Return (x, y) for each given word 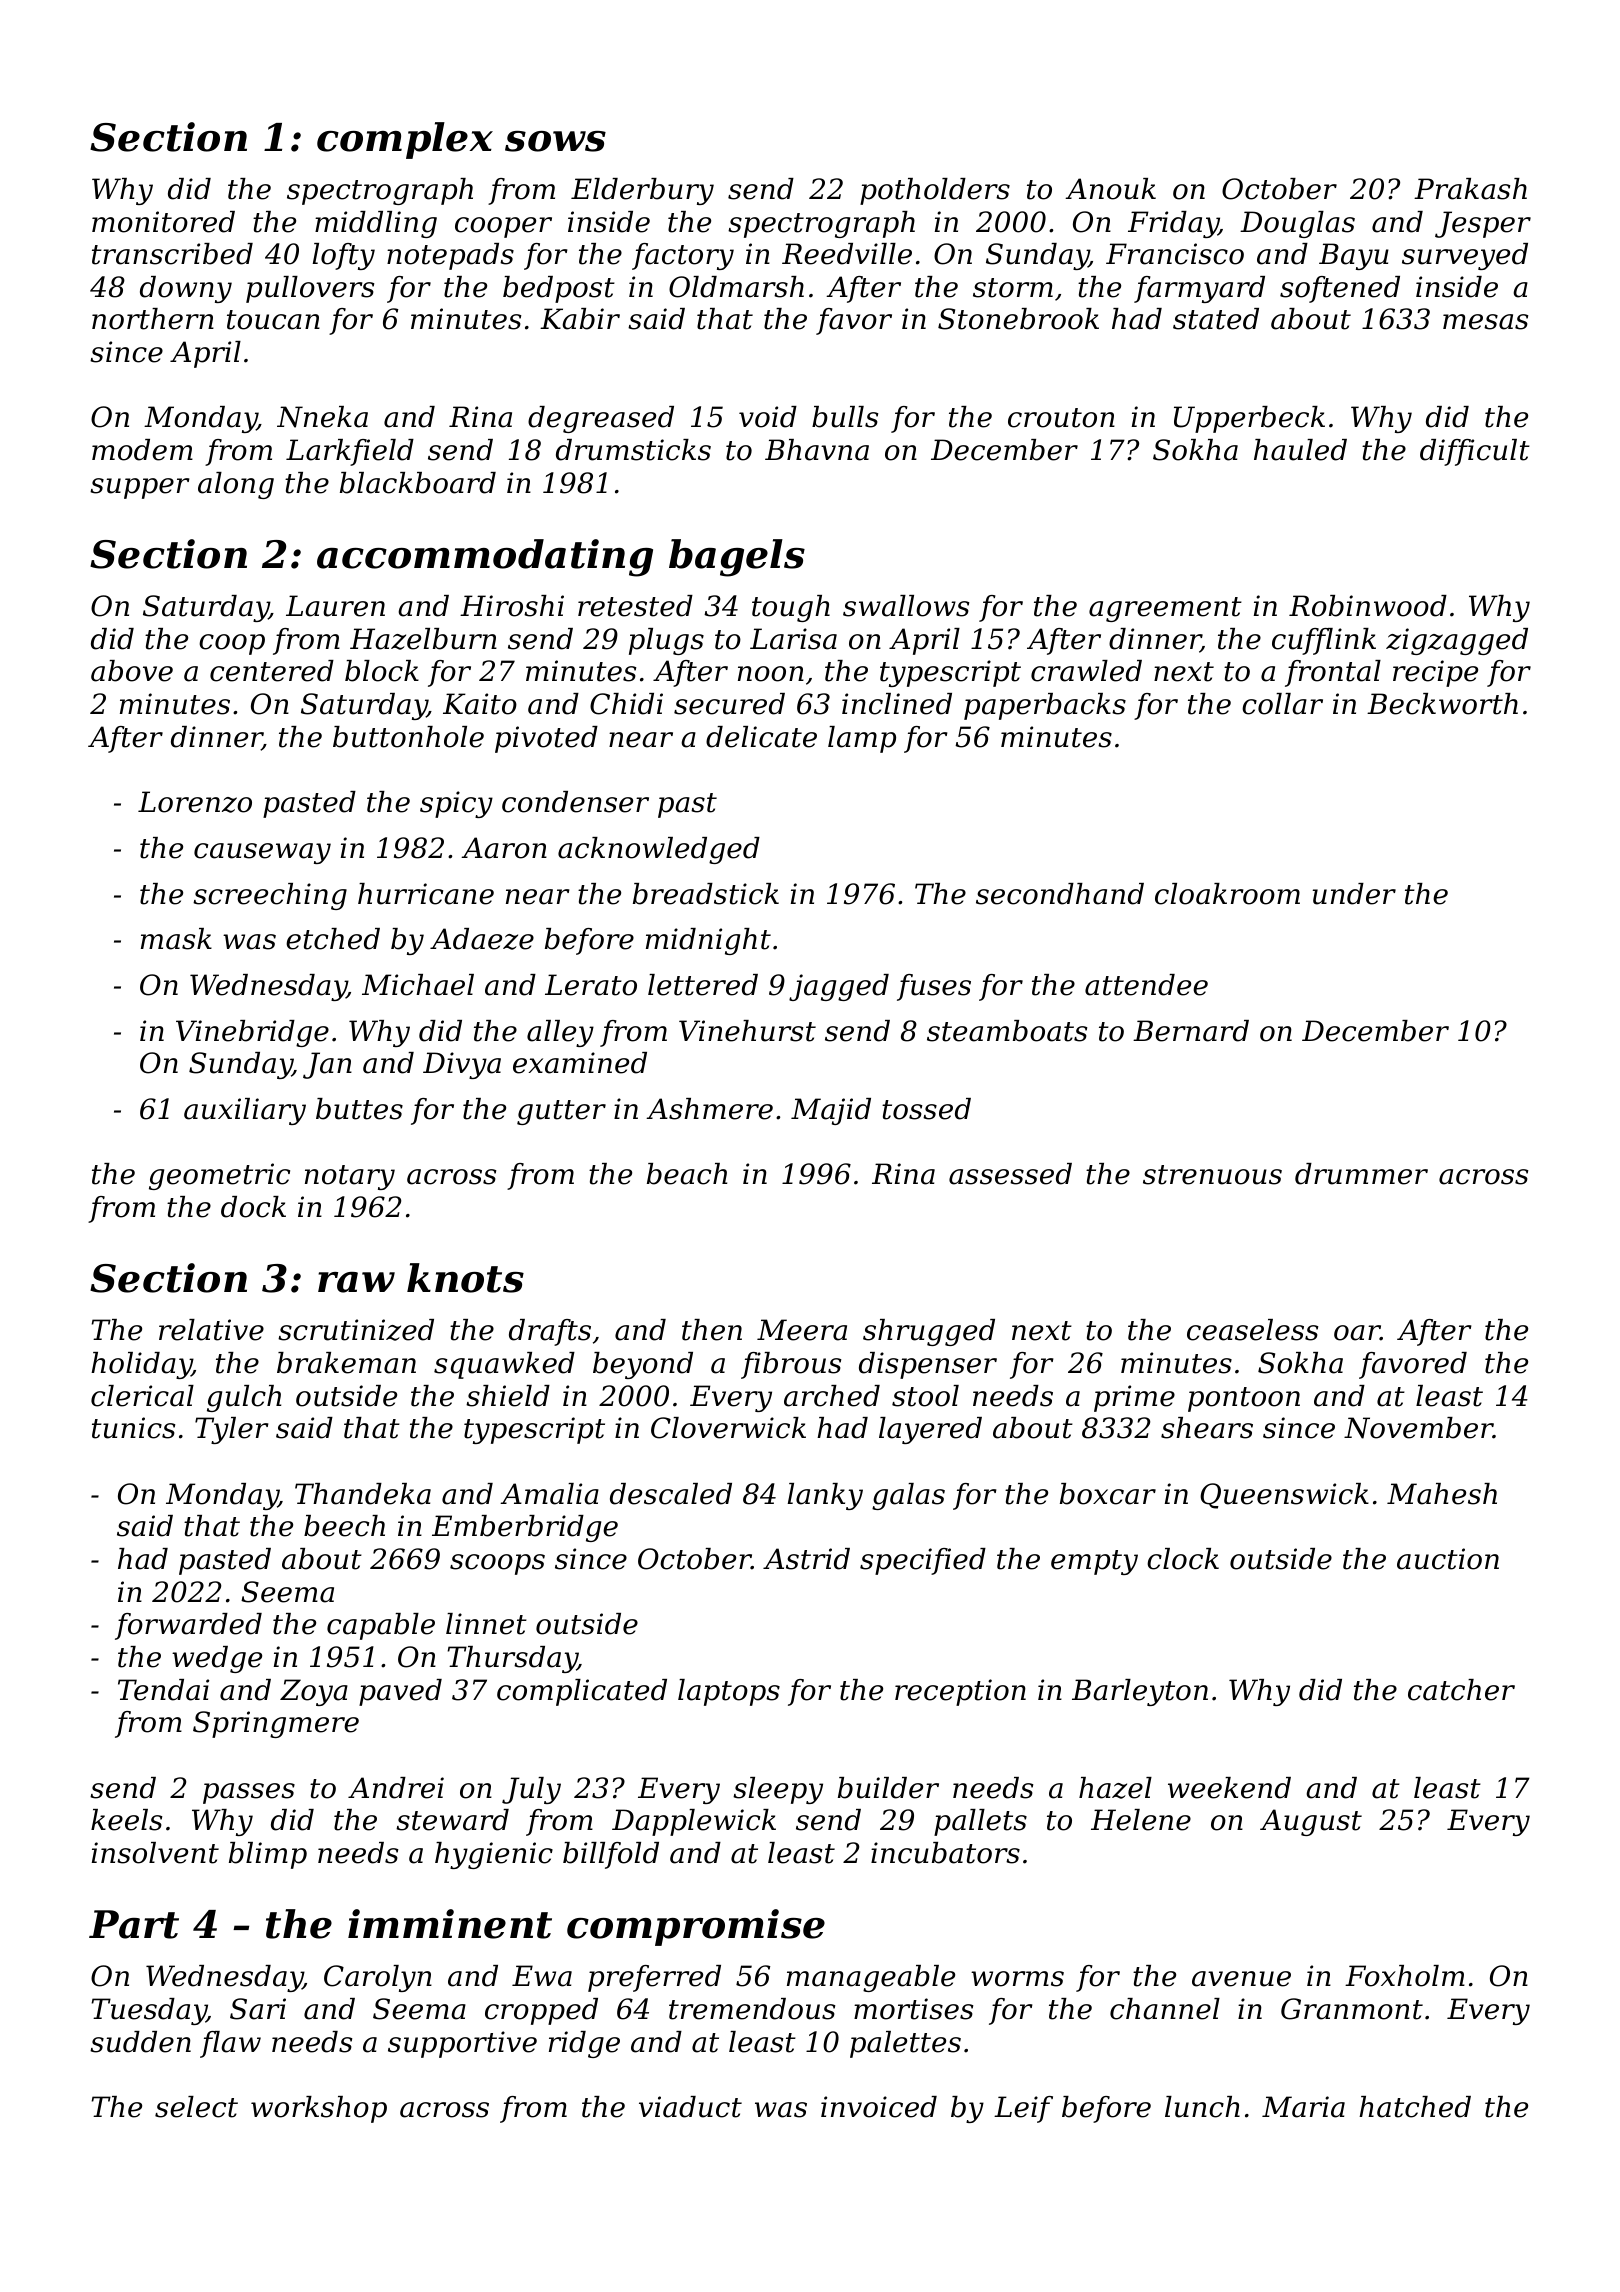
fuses (934, 987)
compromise (696, 1927)
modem (142, 450)
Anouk (1110, 189)
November (1418, 1428)
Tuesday (149, 2011)
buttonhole (408, 737)
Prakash (1470, 189)
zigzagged (1457, 641)
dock (253, 1207)
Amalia (549, 1494)
